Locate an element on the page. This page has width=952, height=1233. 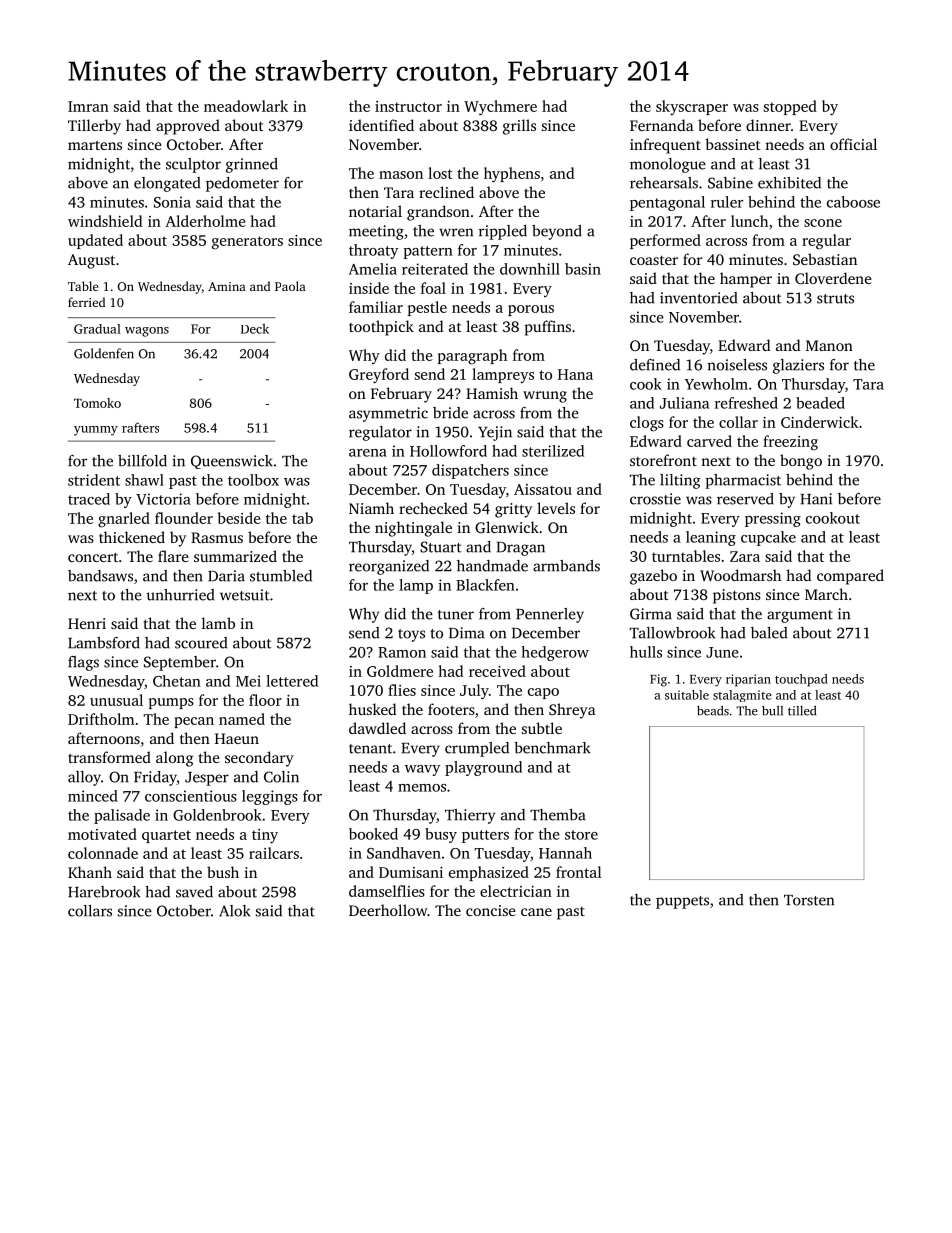
bandsaws is located at coordinates (100, 576).
